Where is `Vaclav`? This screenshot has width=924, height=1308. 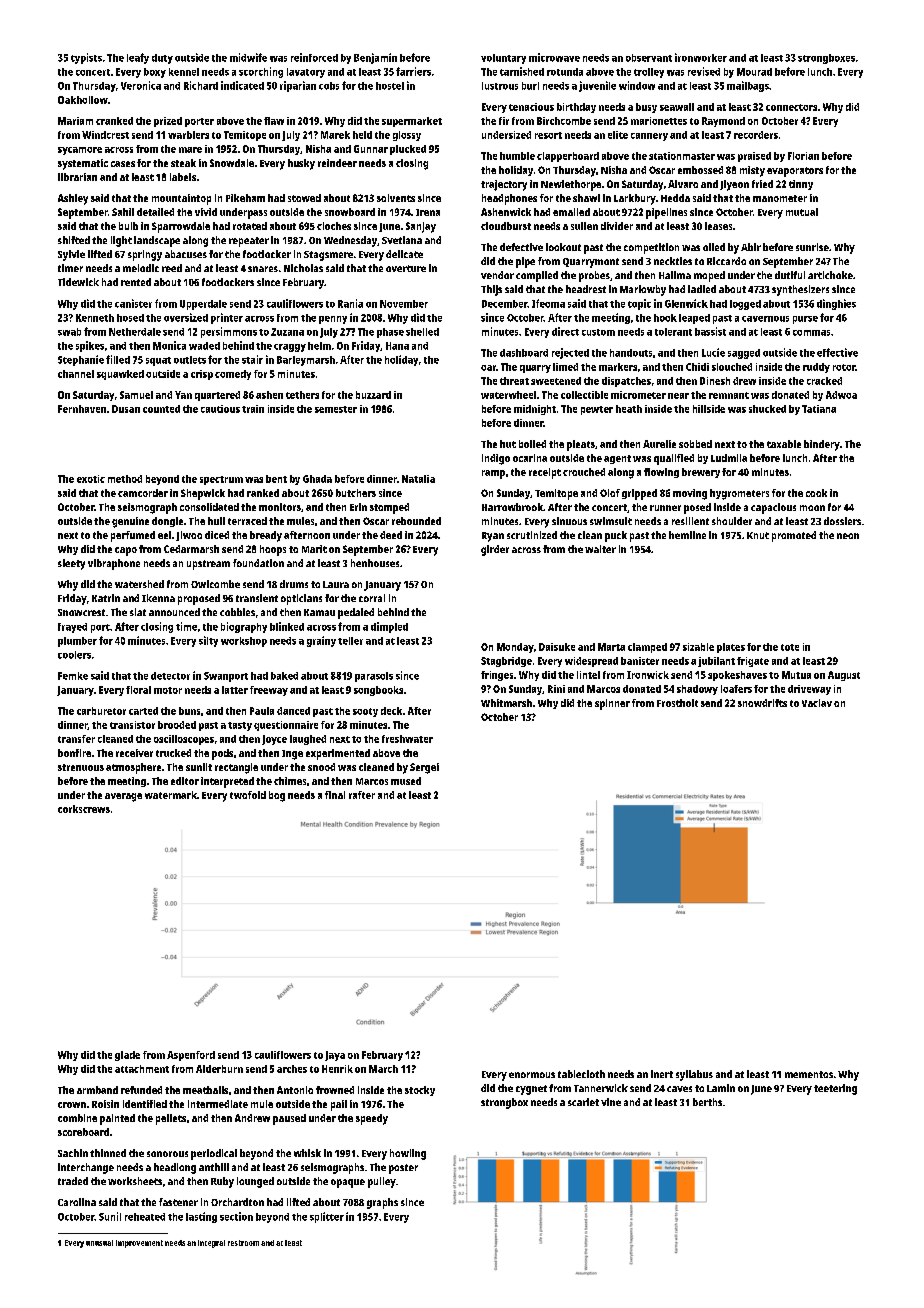
Vaclav is located at coordinates (817, 703).
